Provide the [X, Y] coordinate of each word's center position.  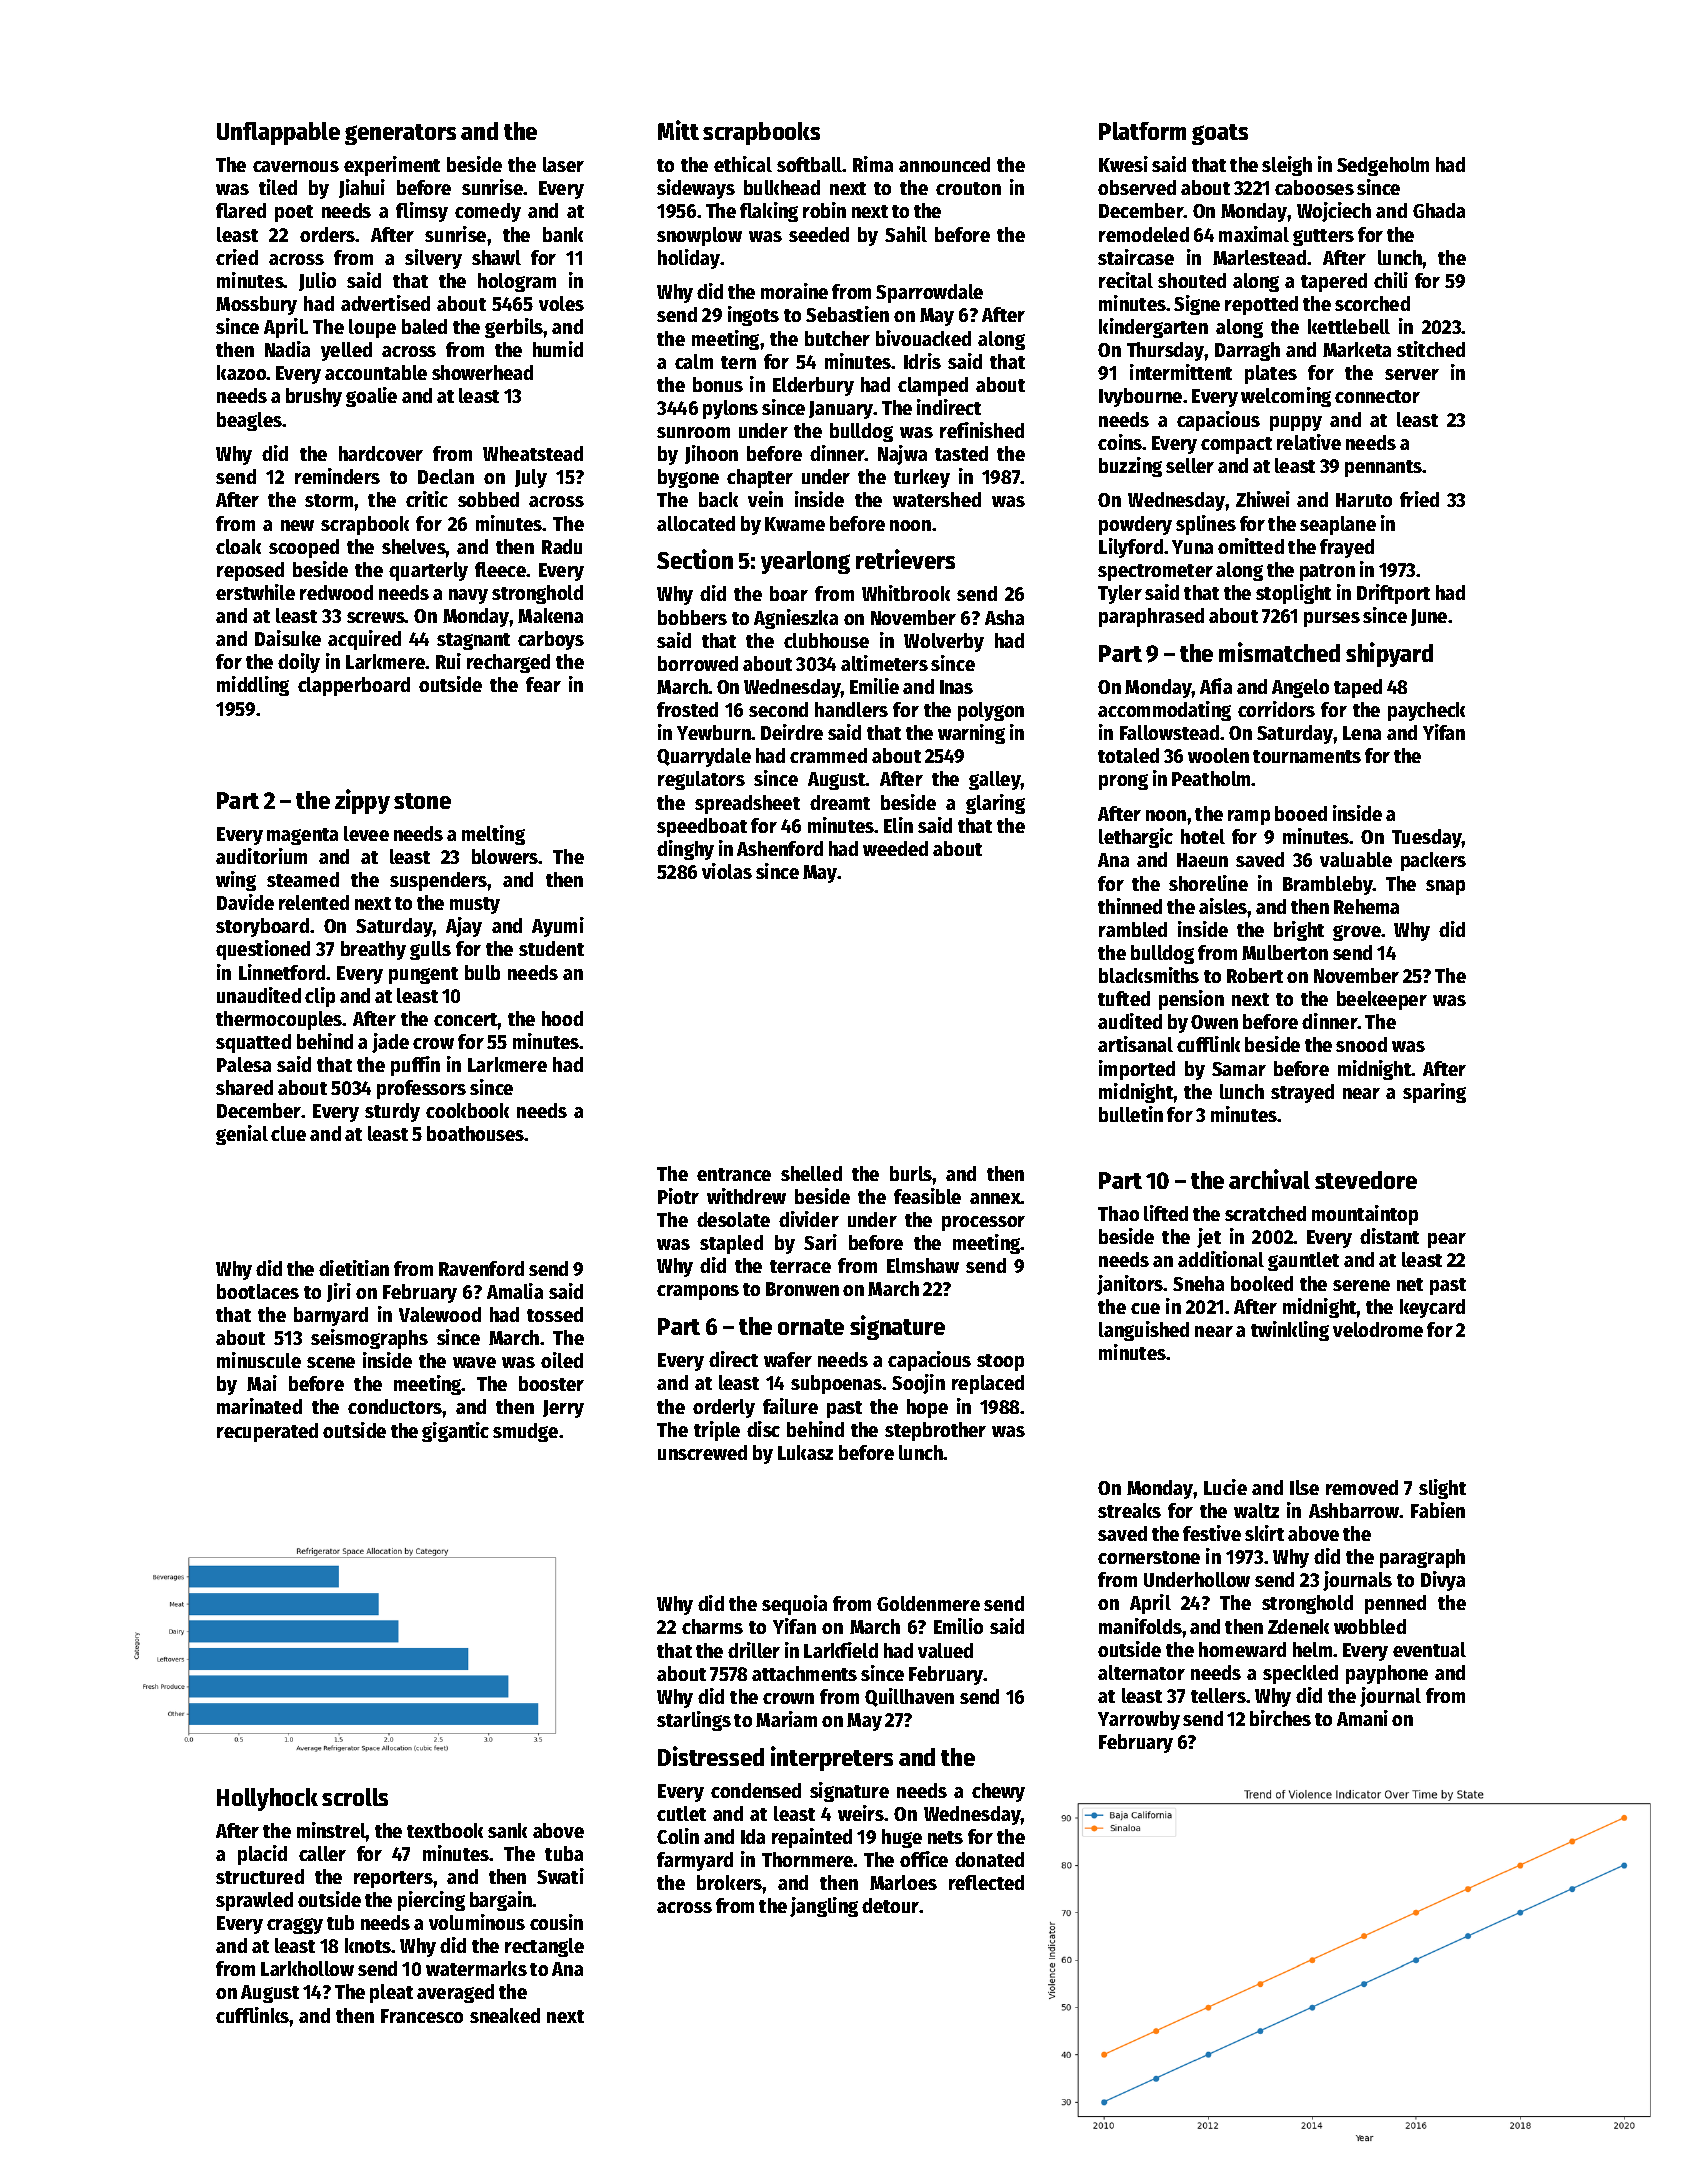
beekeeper [1382, 1000]
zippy [362, 801]
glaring [995, 804]
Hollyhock [267, 1799]
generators [400, 134]
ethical [743, 164]
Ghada [1439, 210]
